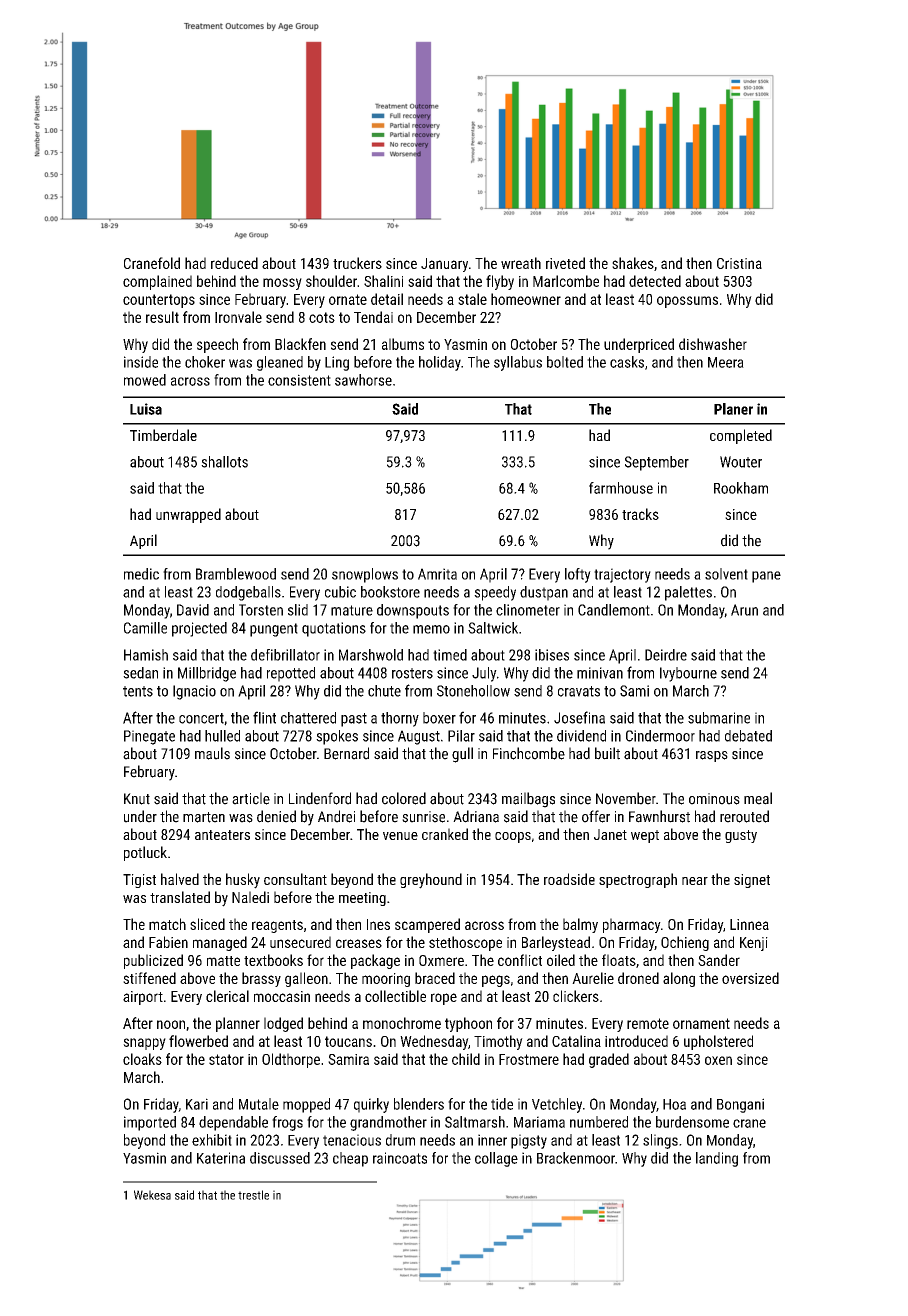 The width and height of the image is (908, 1316). Describe the element at coordinates (552, 655) in the image. I see `ibises` at that location.
